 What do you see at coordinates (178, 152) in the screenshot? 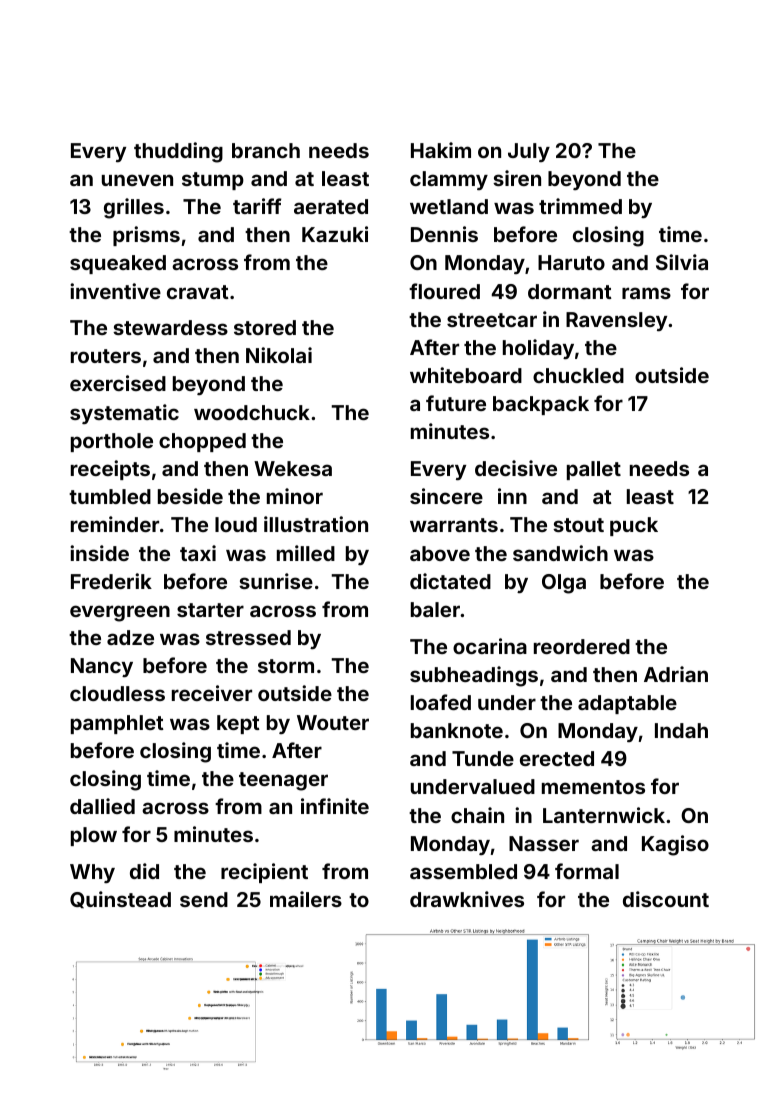
I see `thudding` at bounding box center [178, 152].
